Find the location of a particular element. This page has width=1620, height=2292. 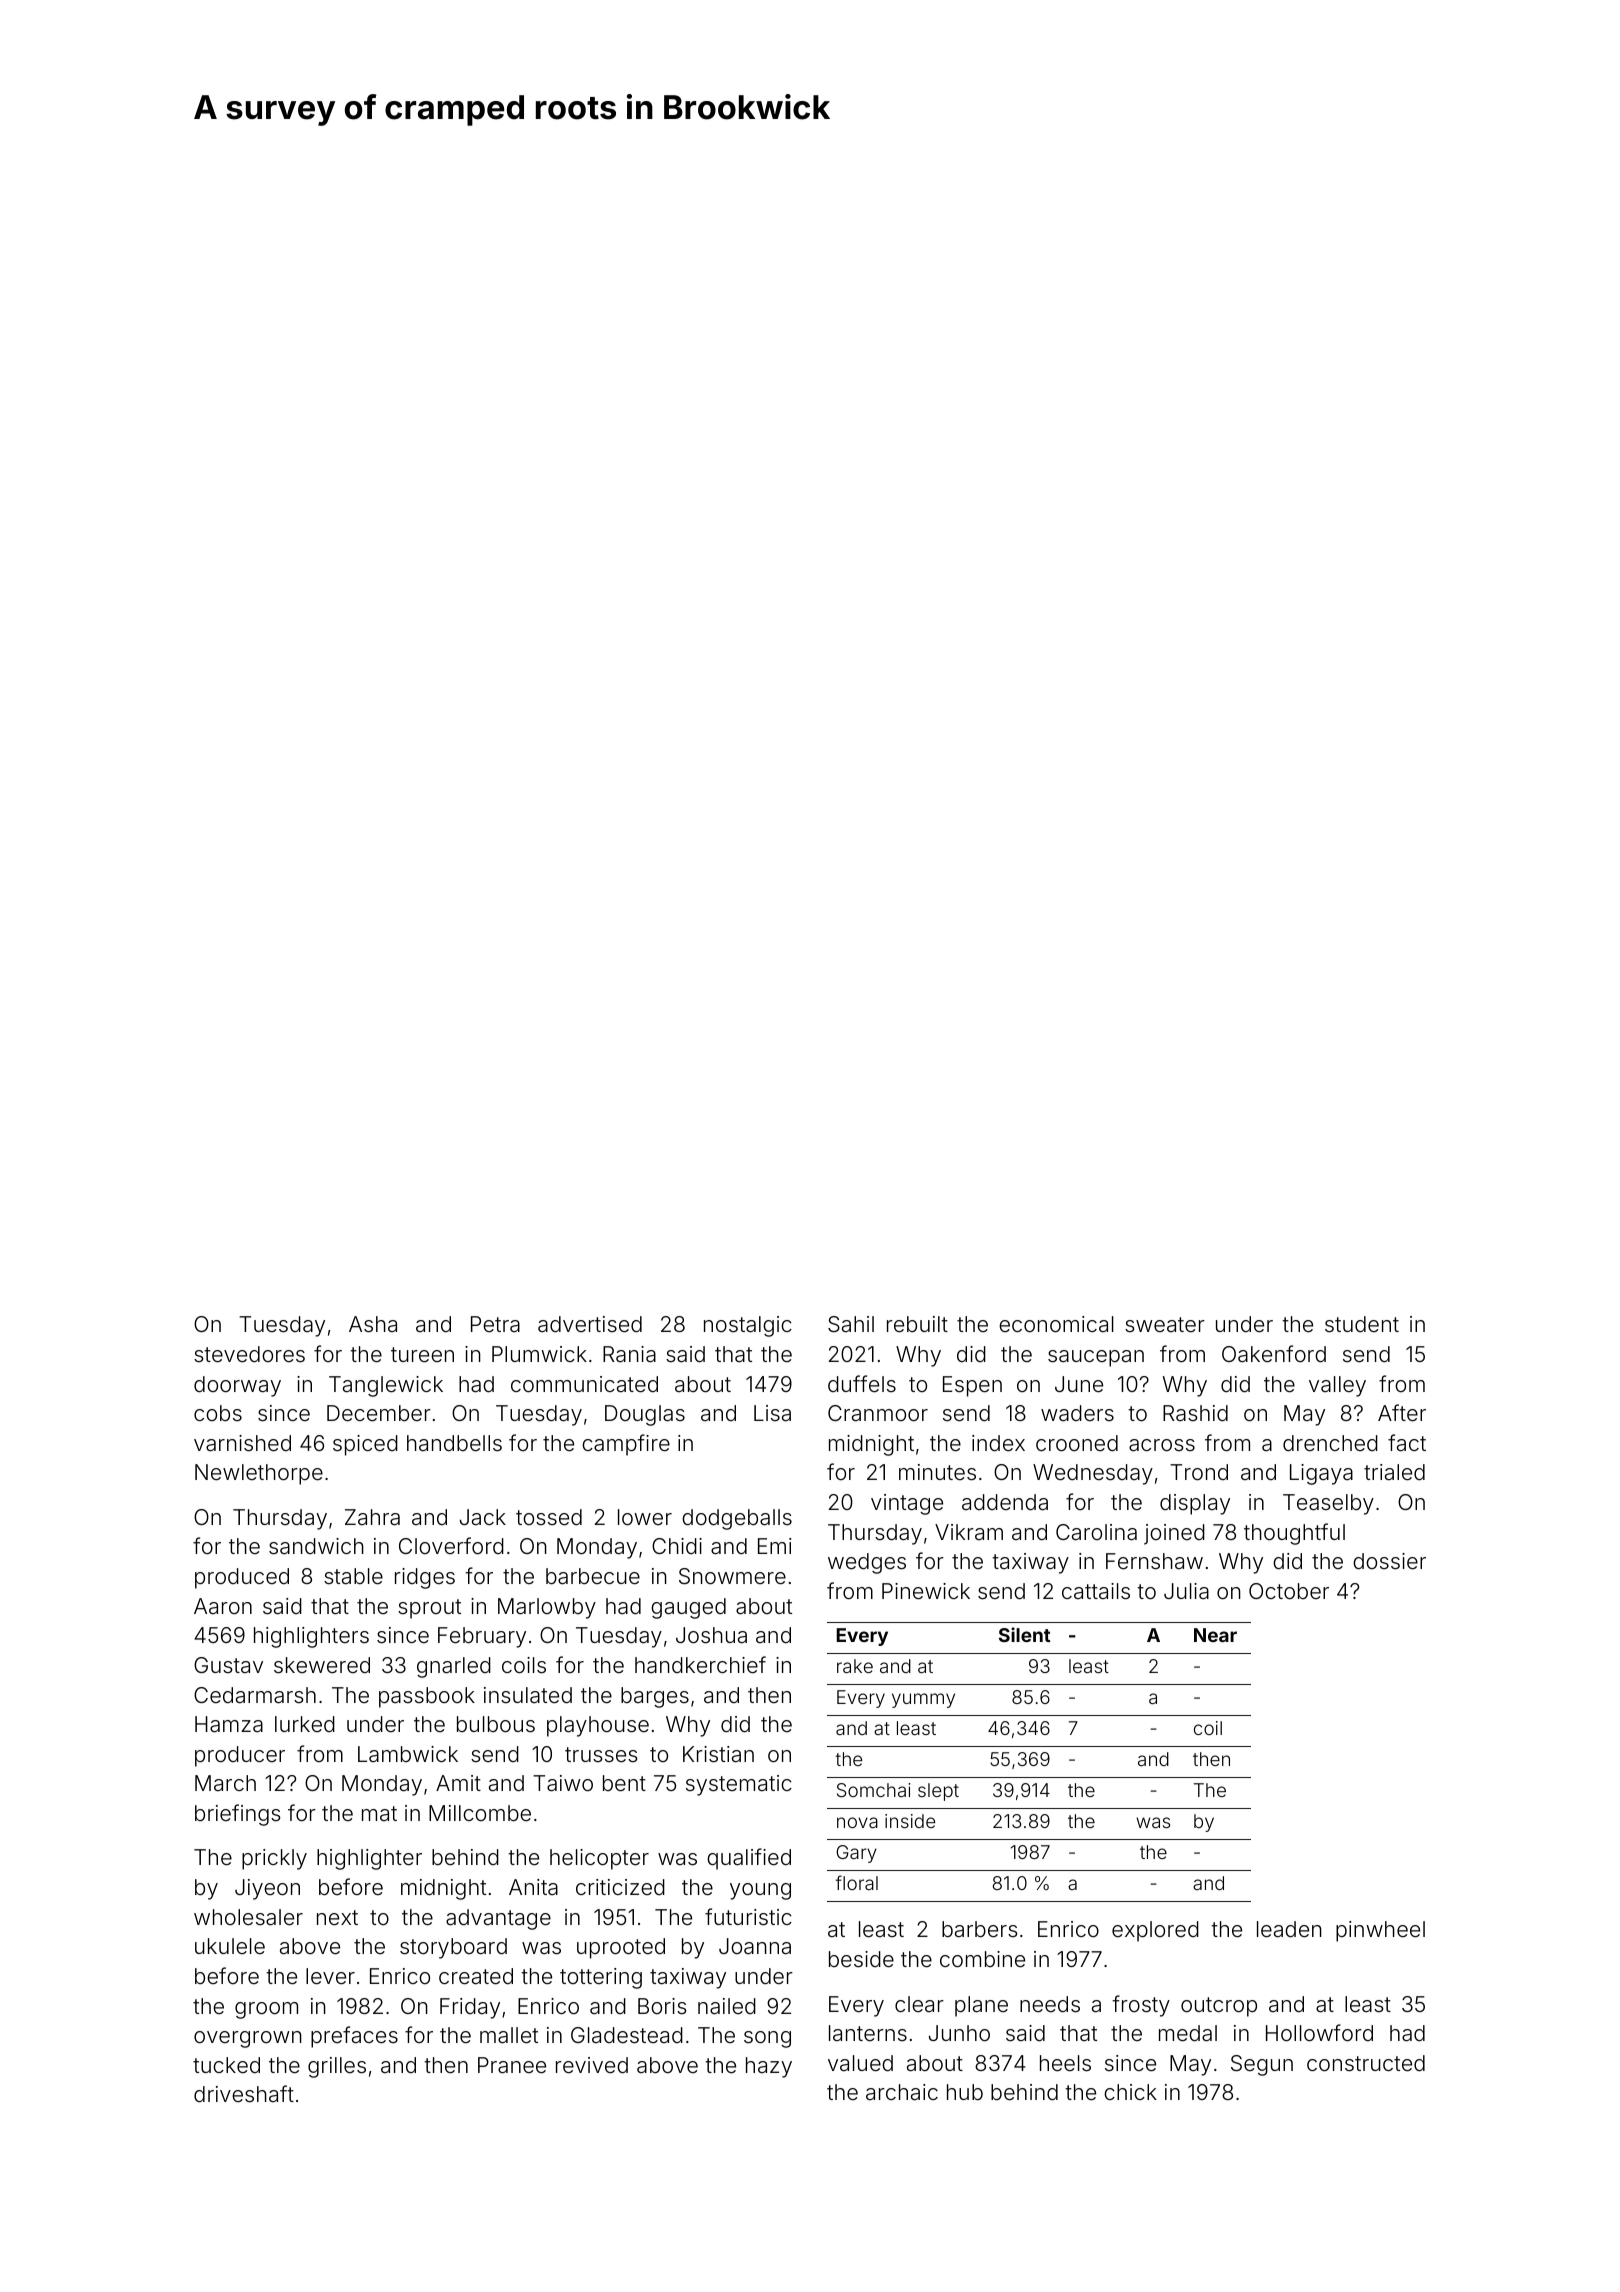

trusses is located at coordinates (601, 1755).
